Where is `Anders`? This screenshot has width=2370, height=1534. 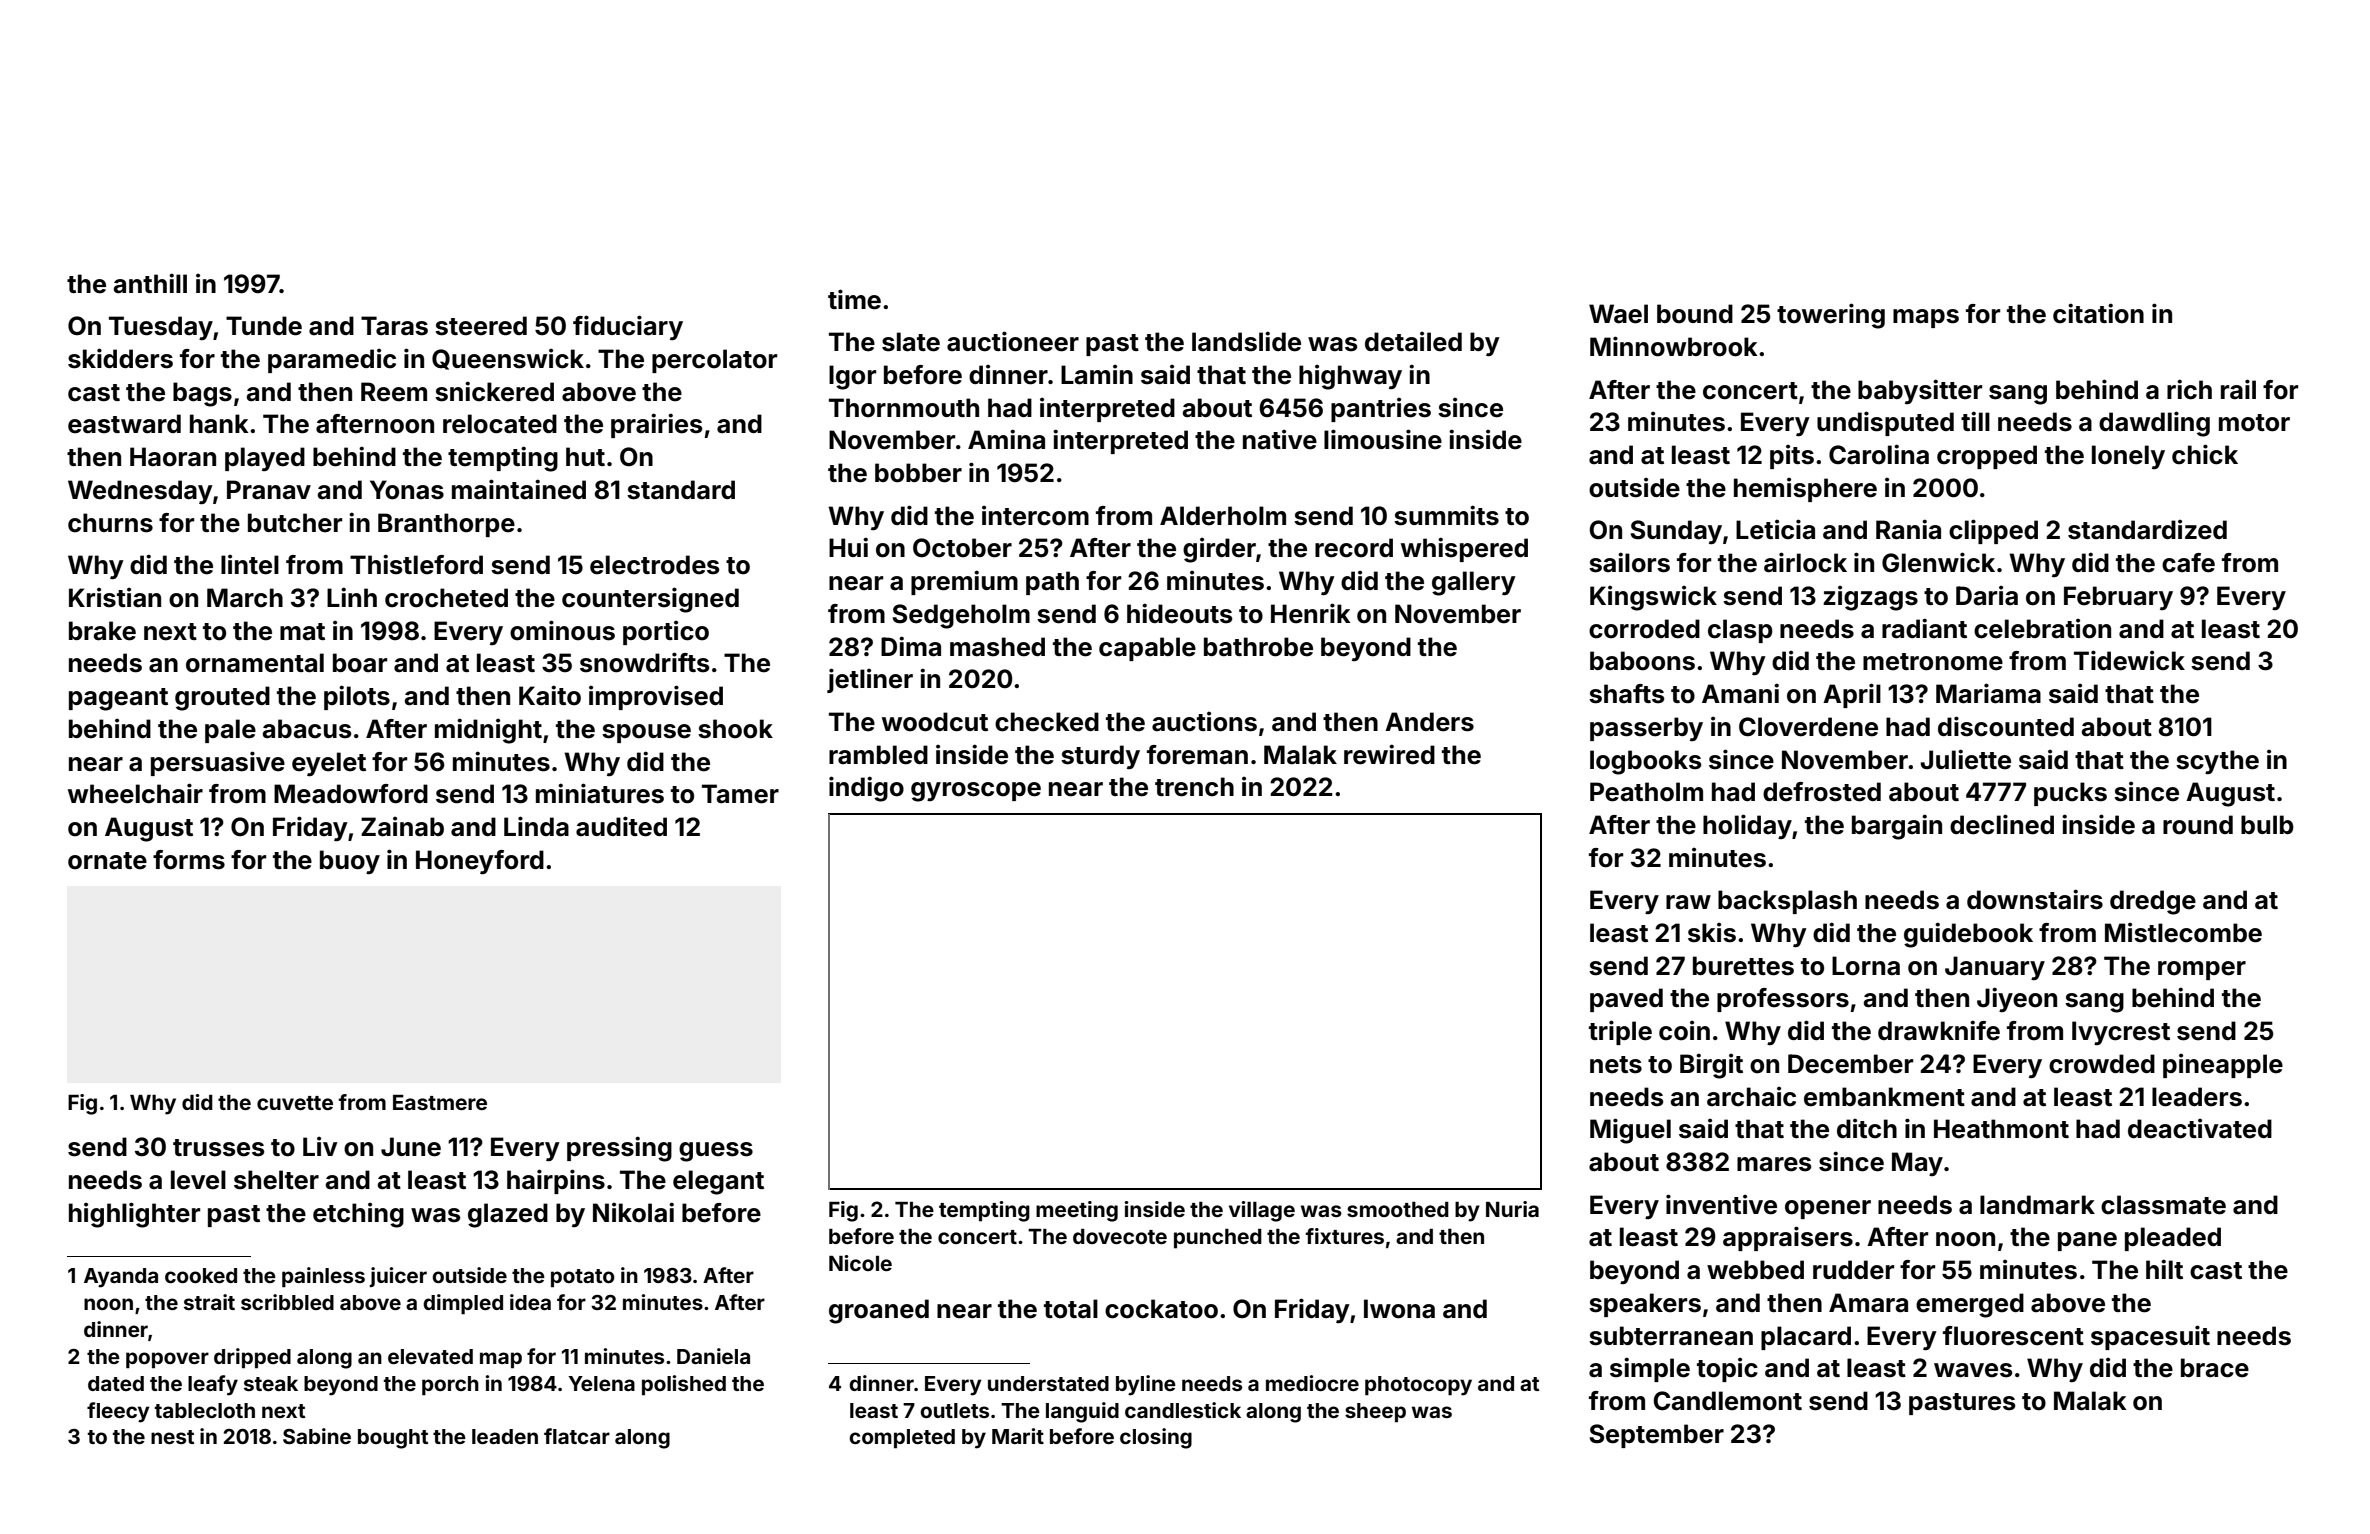
Anders is located at coordinates (1429, 722).
